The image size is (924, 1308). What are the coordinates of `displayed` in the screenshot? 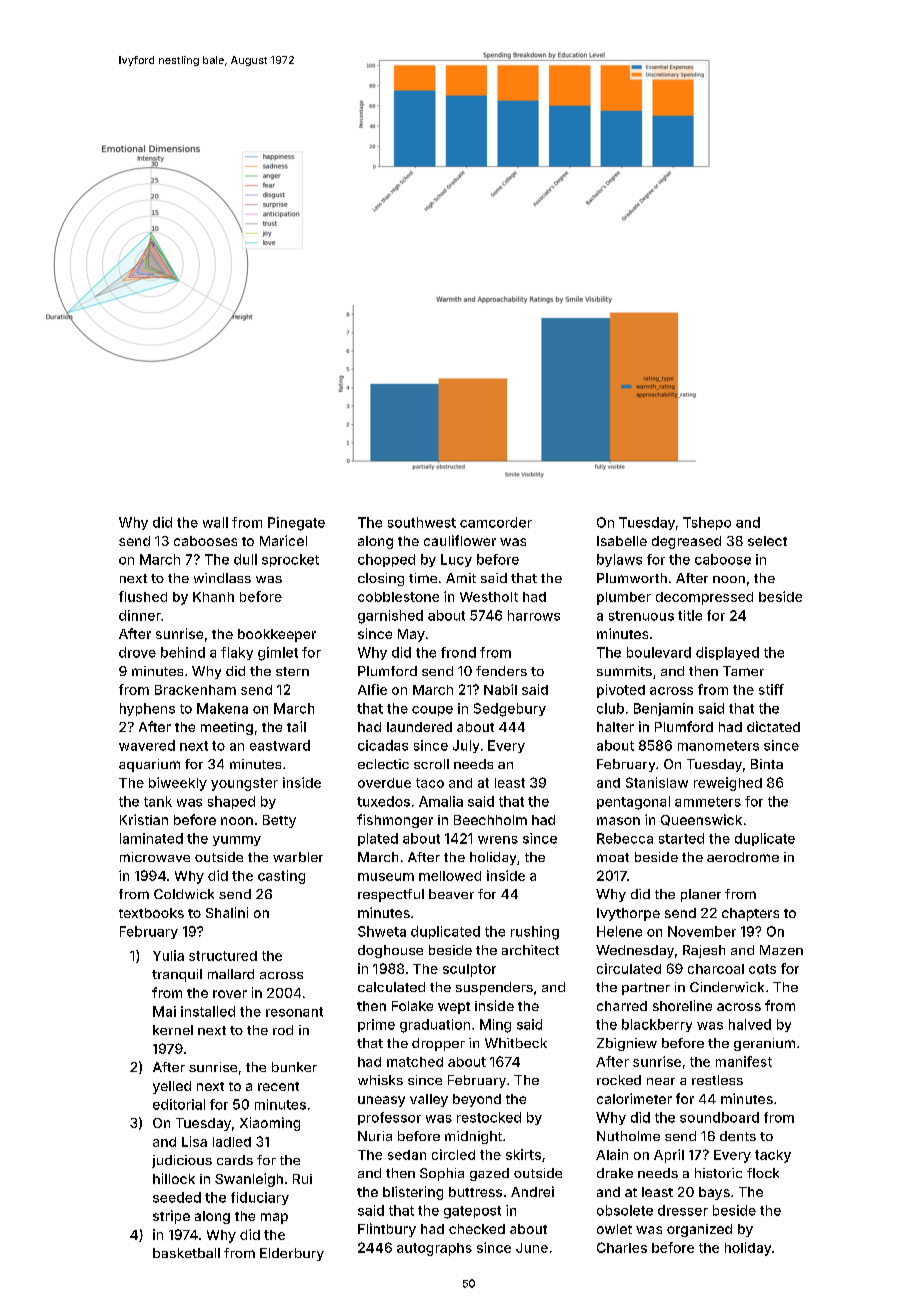 It's located at (727, 653).
